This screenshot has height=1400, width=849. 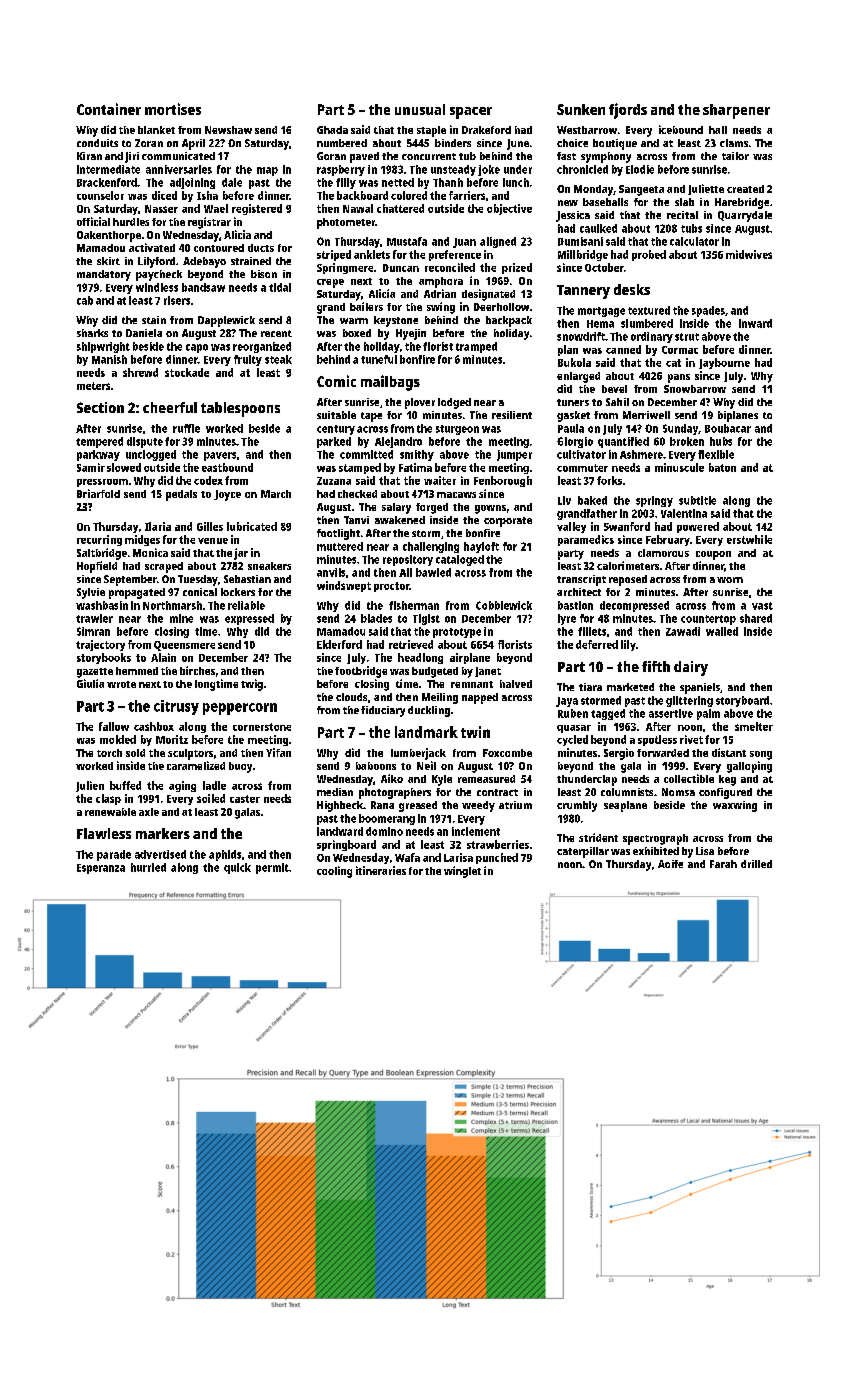 What do you see at coordinates (736, 111) in the screenshot?
I see `sharpener` at bounding box center [736, 111].
